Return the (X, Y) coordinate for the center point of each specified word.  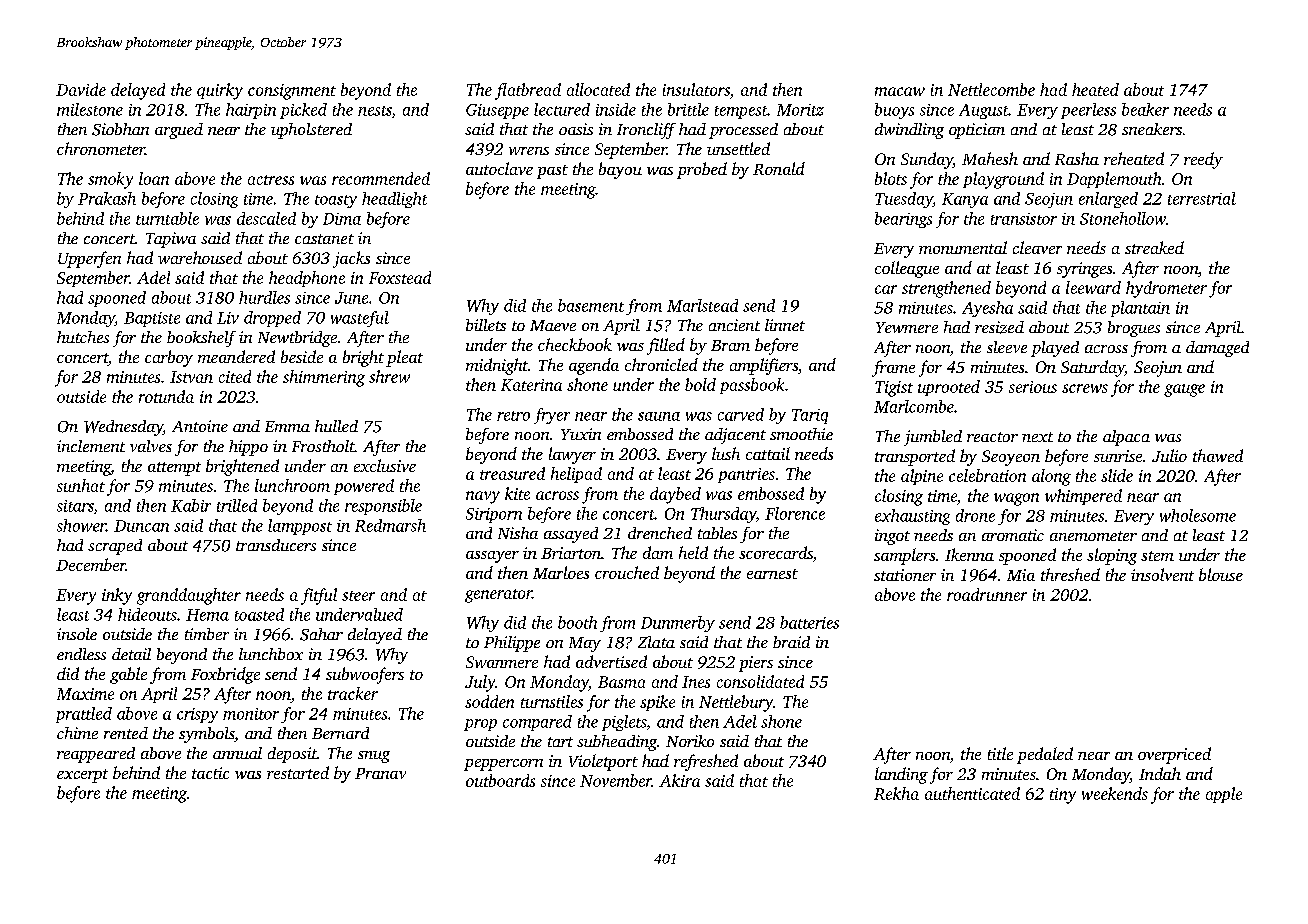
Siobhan (120, 129)
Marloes (561, 572)
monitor (251, 714)
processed (743, 131)
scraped (115, 547)
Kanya (965, 200)
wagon (1016, 499)
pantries (746, 475)
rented (126, 733)
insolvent (1162, 574)
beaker (1145, 109)
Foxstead (400, 277)
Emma (287, 426)
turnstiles (552, 701)
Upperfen (89, 259)
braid (791, 642)
